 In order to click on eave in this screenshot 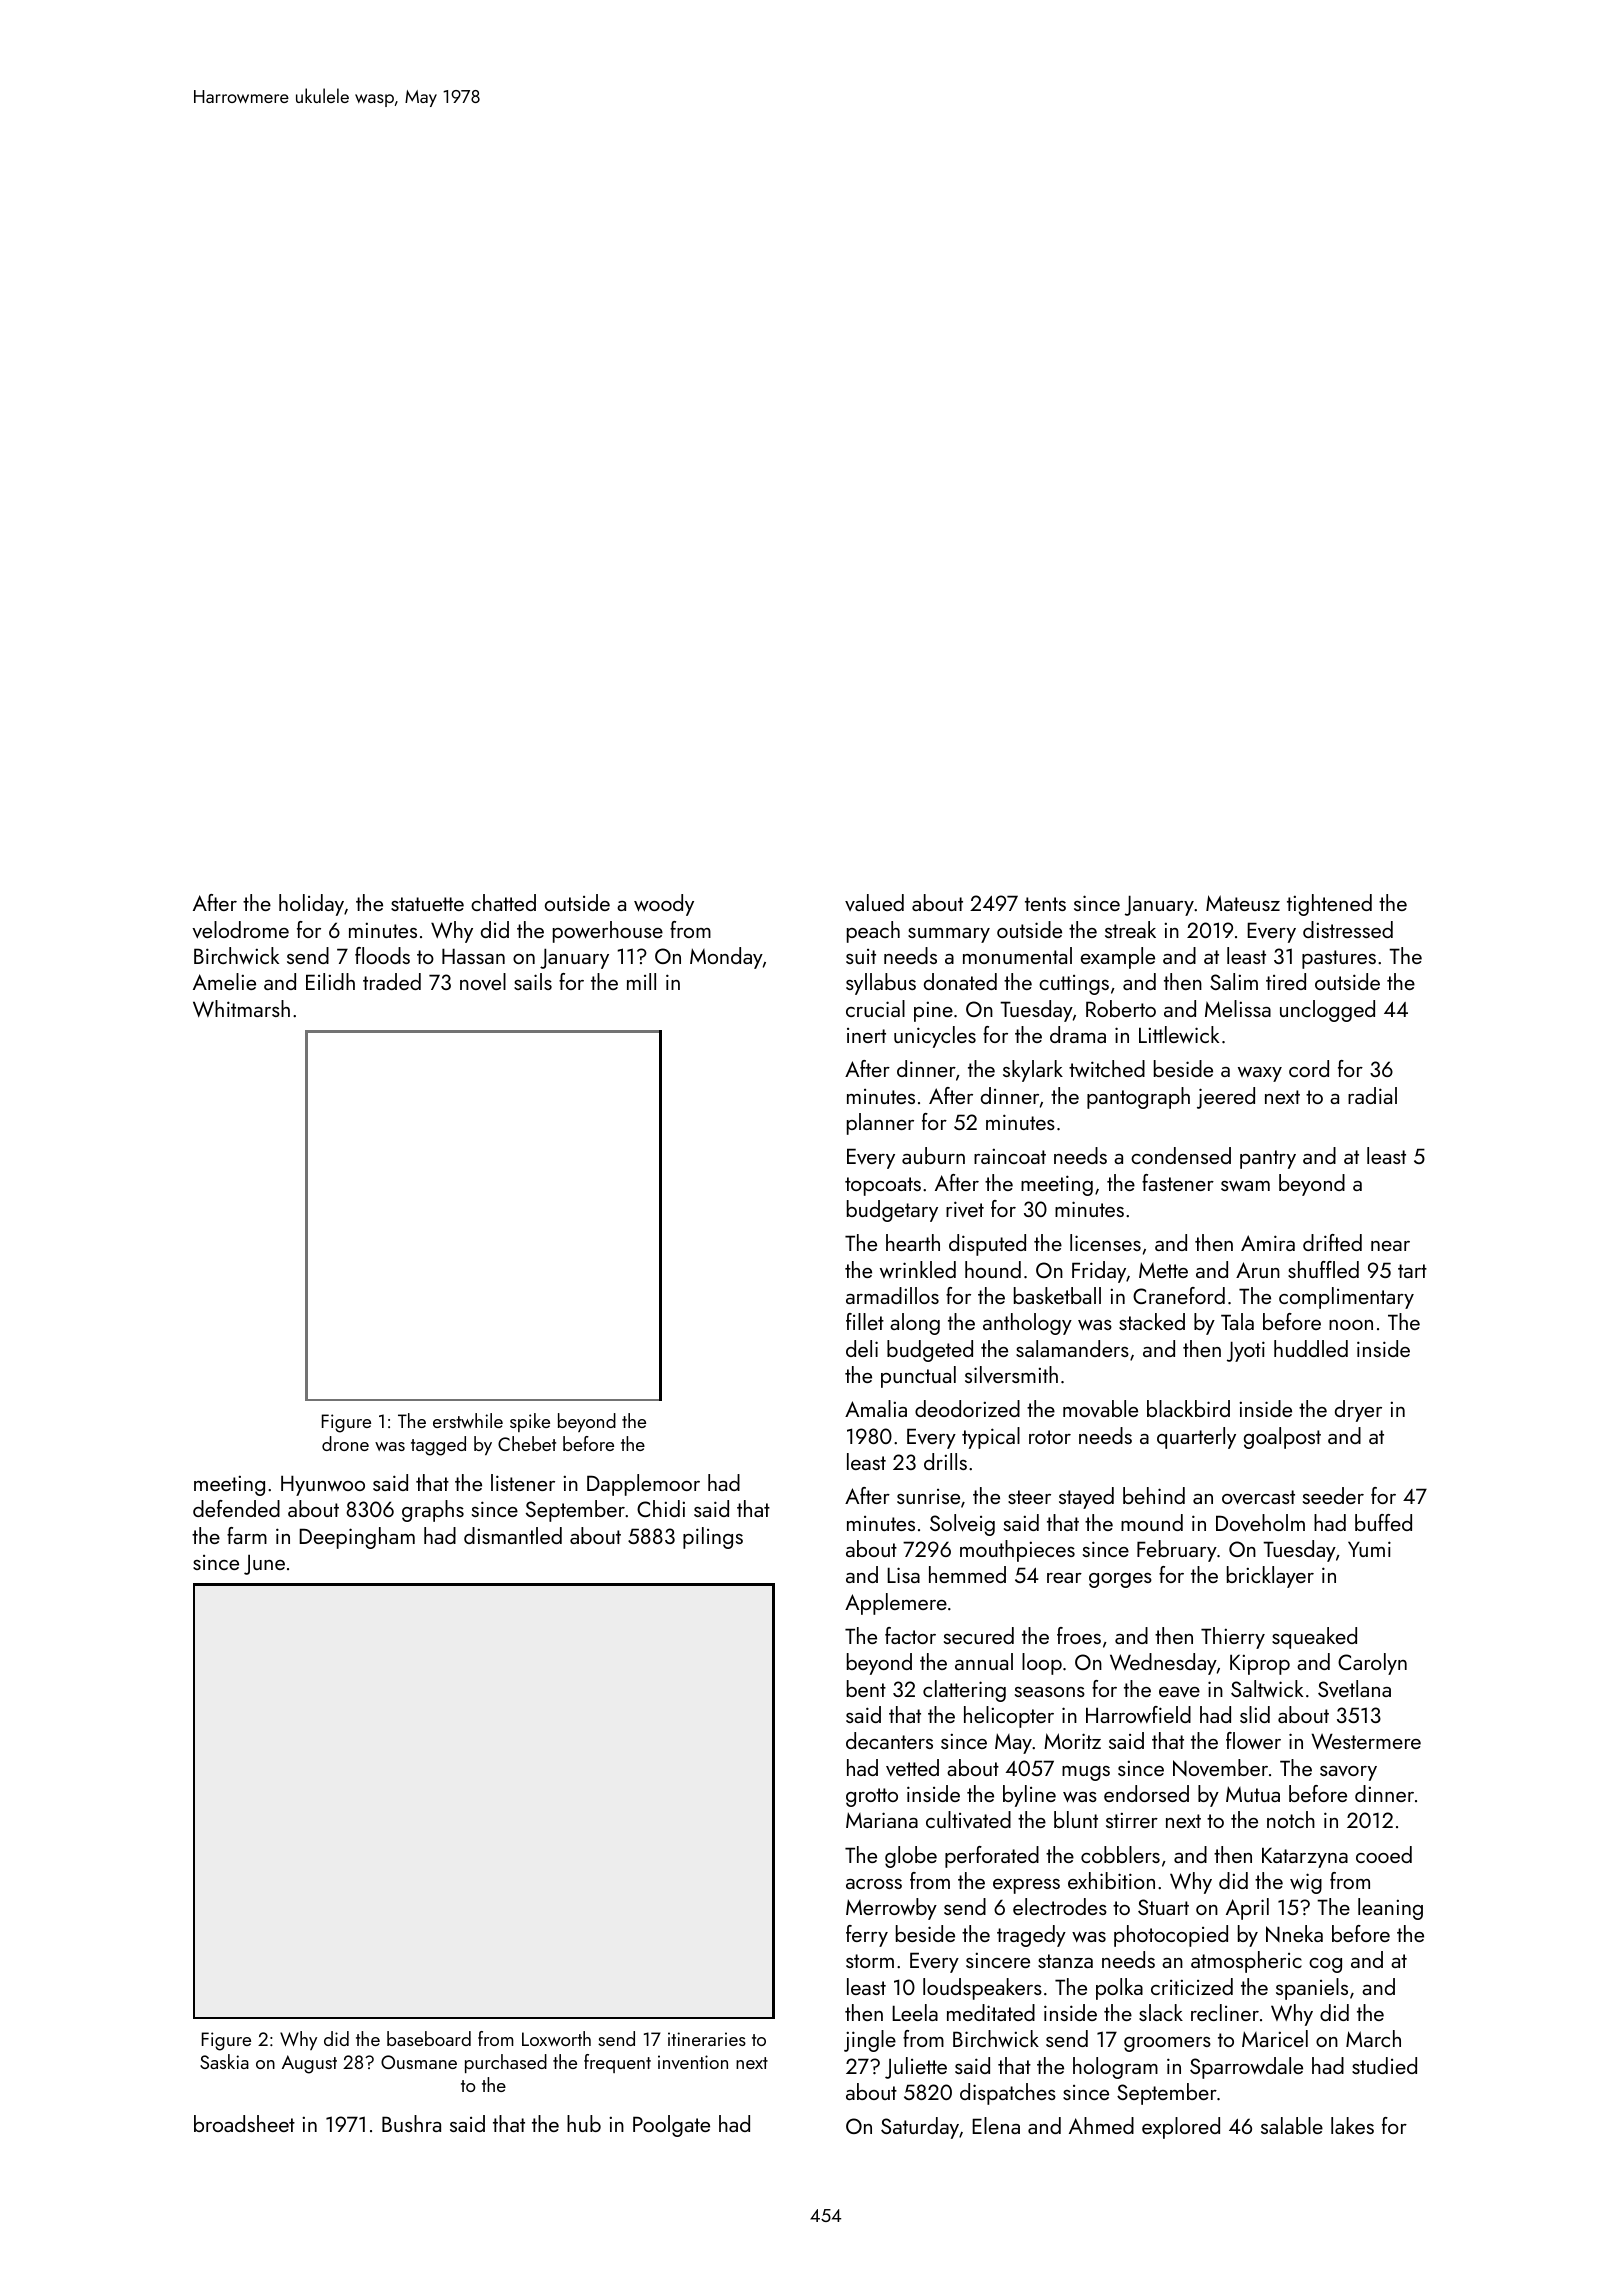, I will do `click(1179, 1692)`.
